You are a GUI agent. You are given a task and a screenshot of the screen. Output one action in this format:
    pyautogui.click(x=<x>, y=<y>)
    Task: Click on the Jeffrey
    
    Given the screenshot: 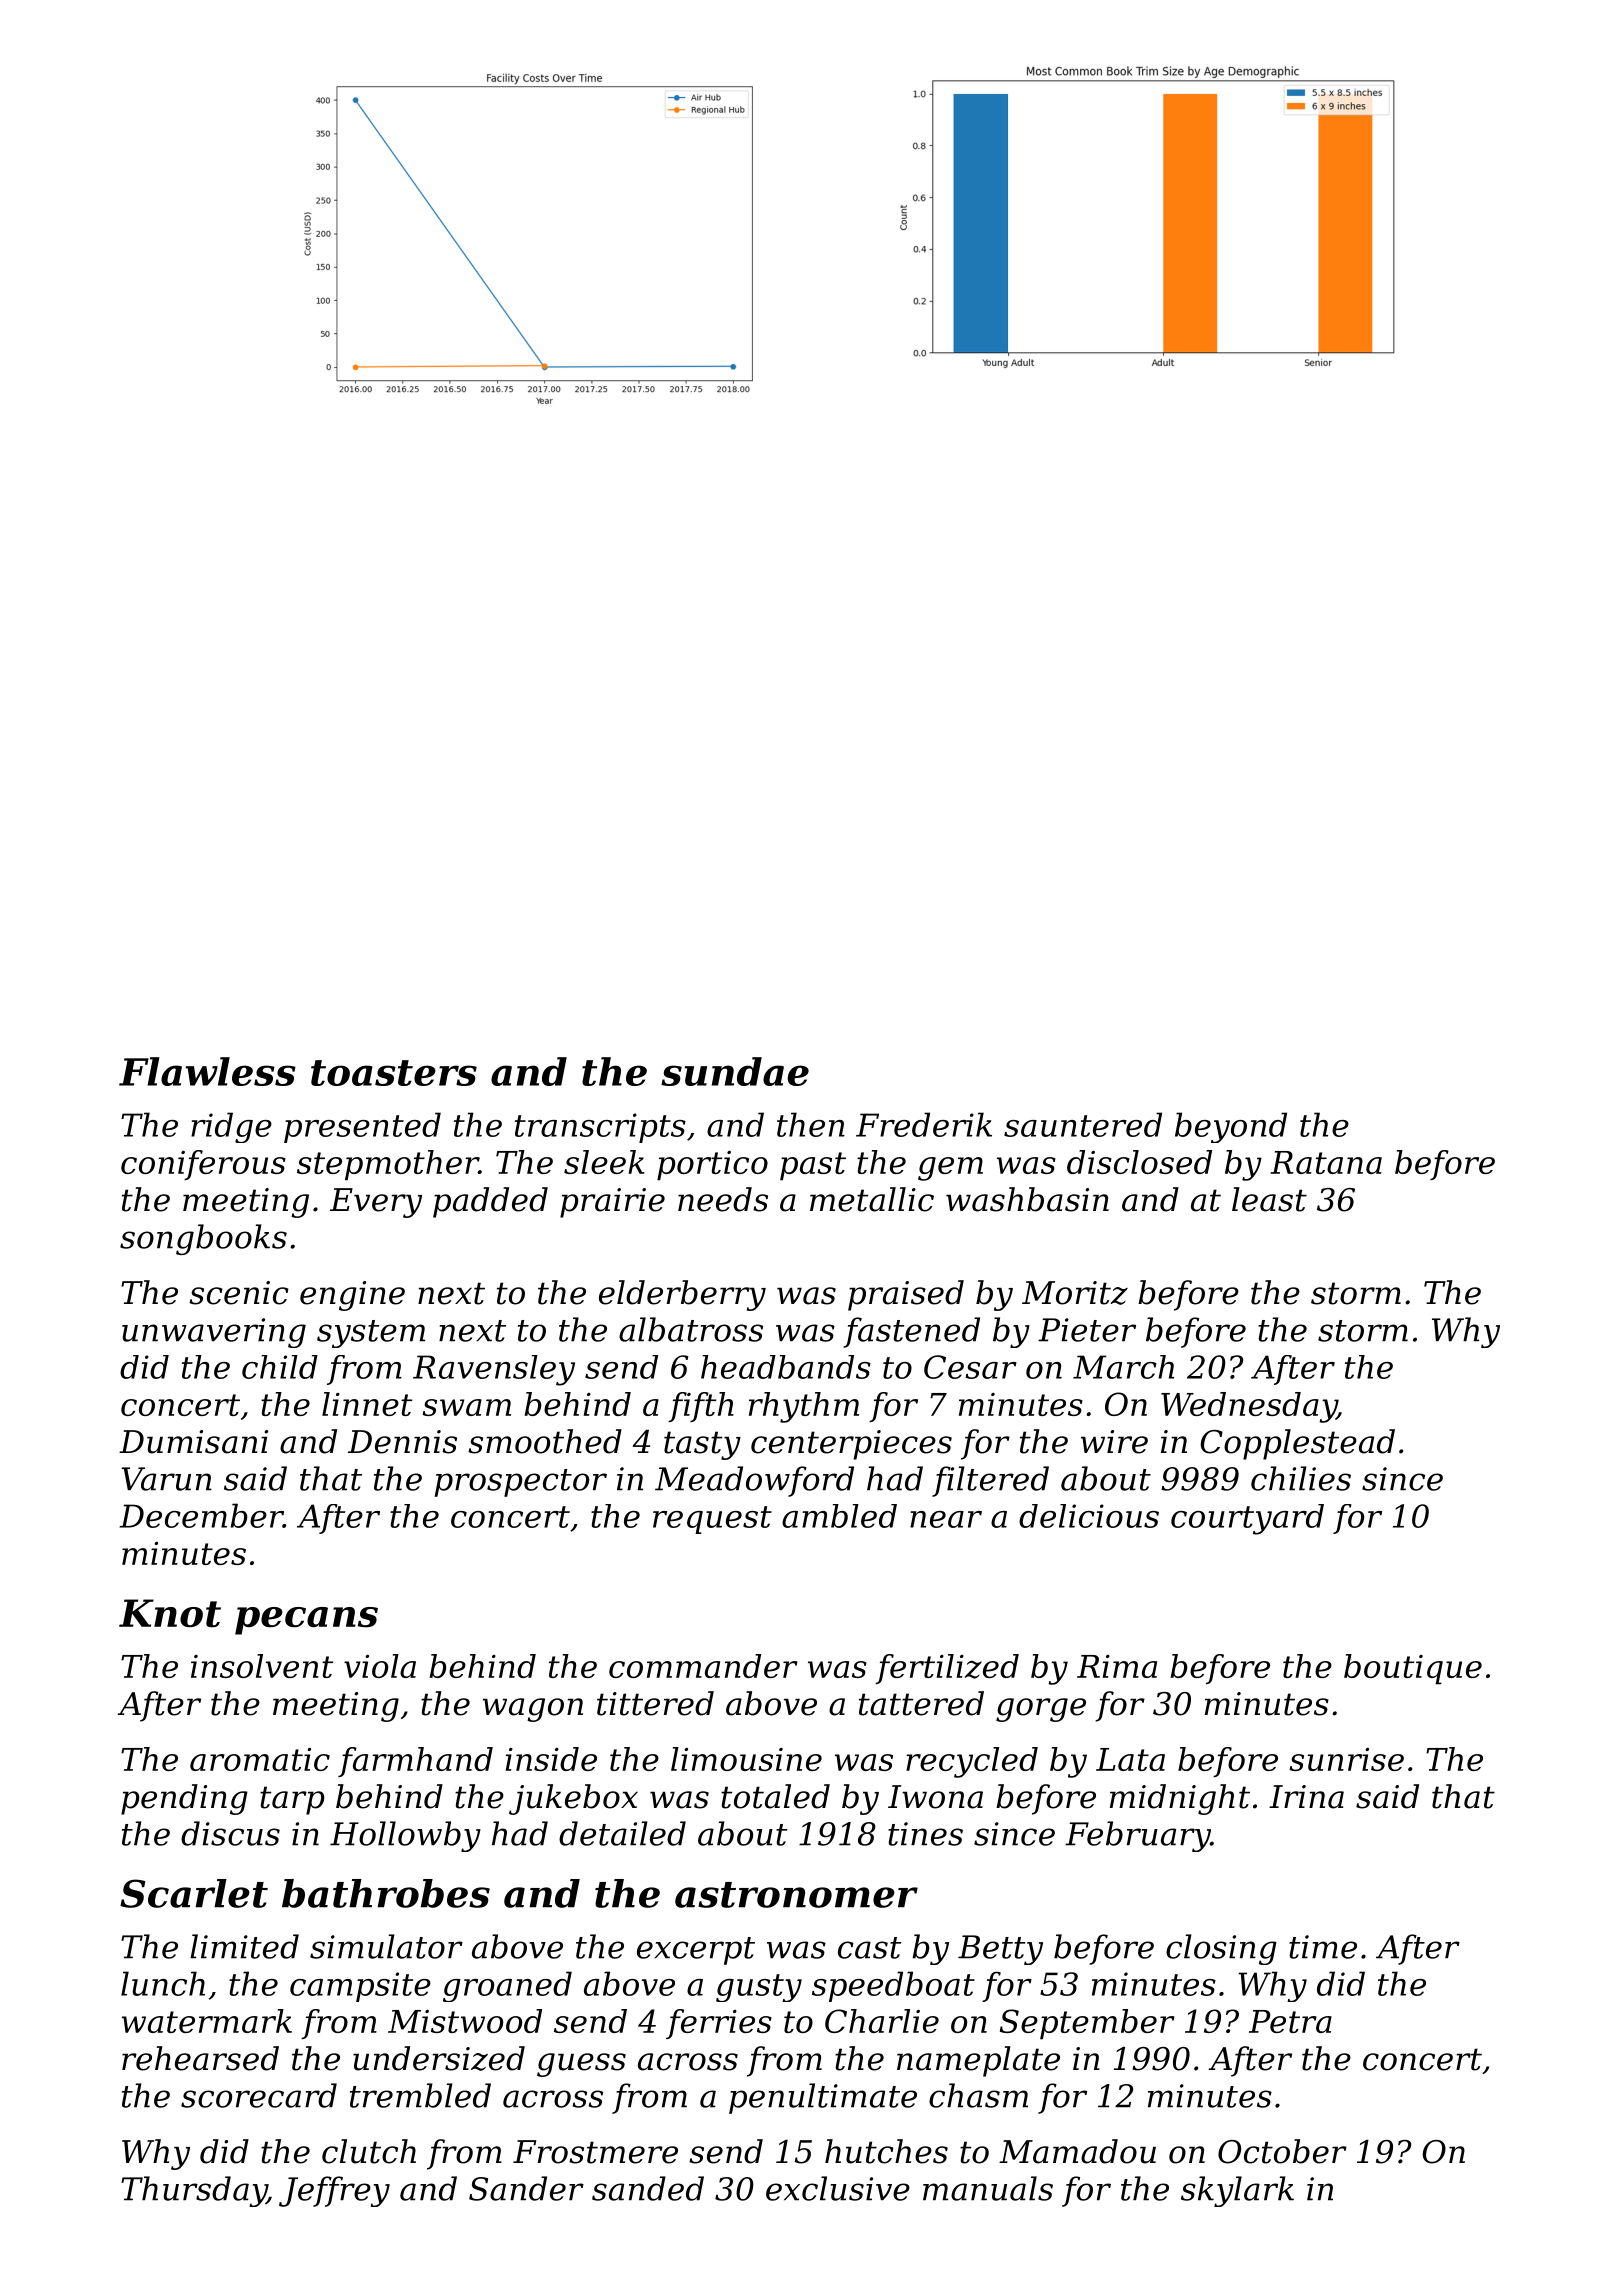 What is the action you would take?
    pyautogui.click(x=334, y=2191)
